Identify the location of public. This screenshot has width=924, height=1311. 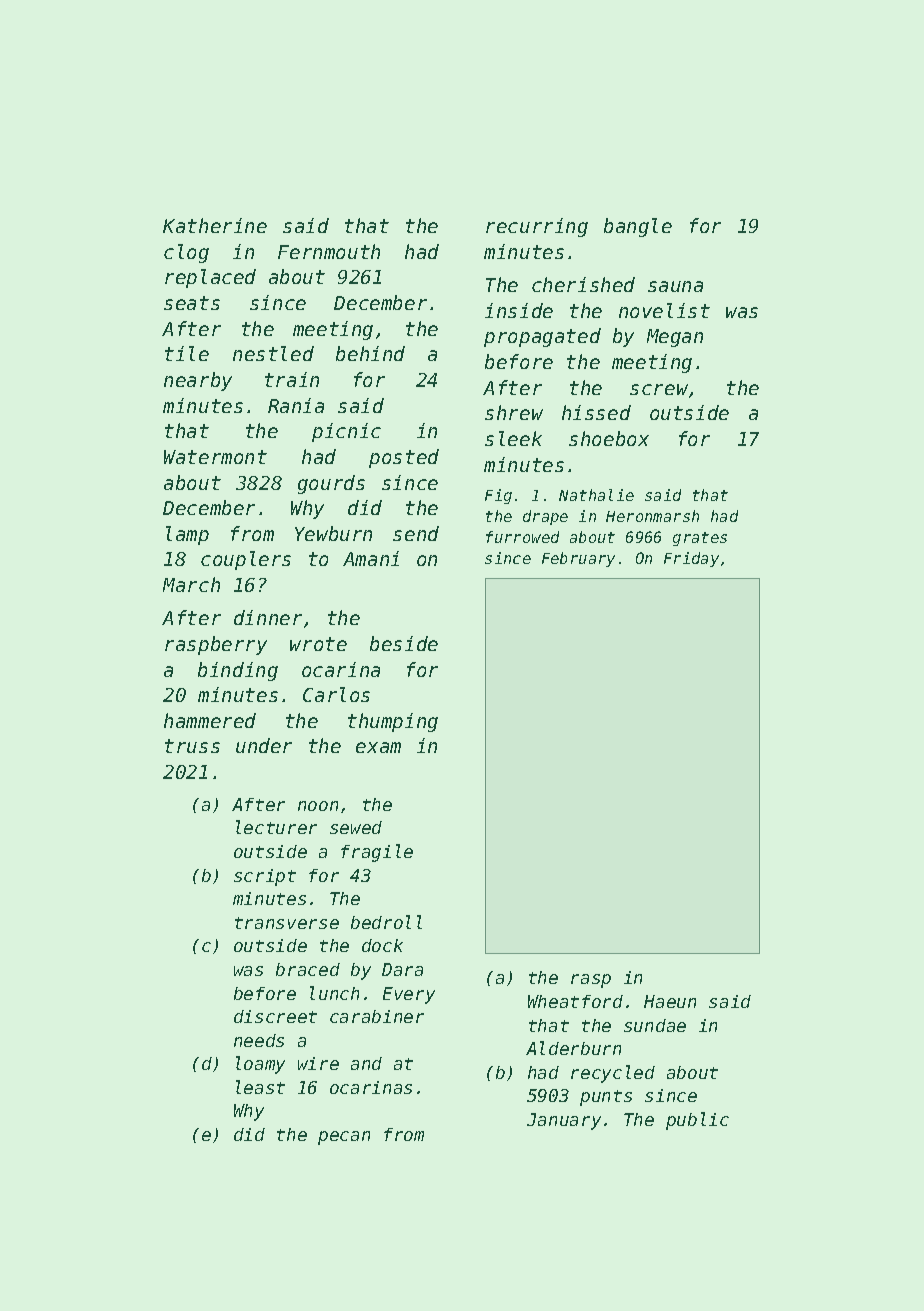
(697, 1121).
